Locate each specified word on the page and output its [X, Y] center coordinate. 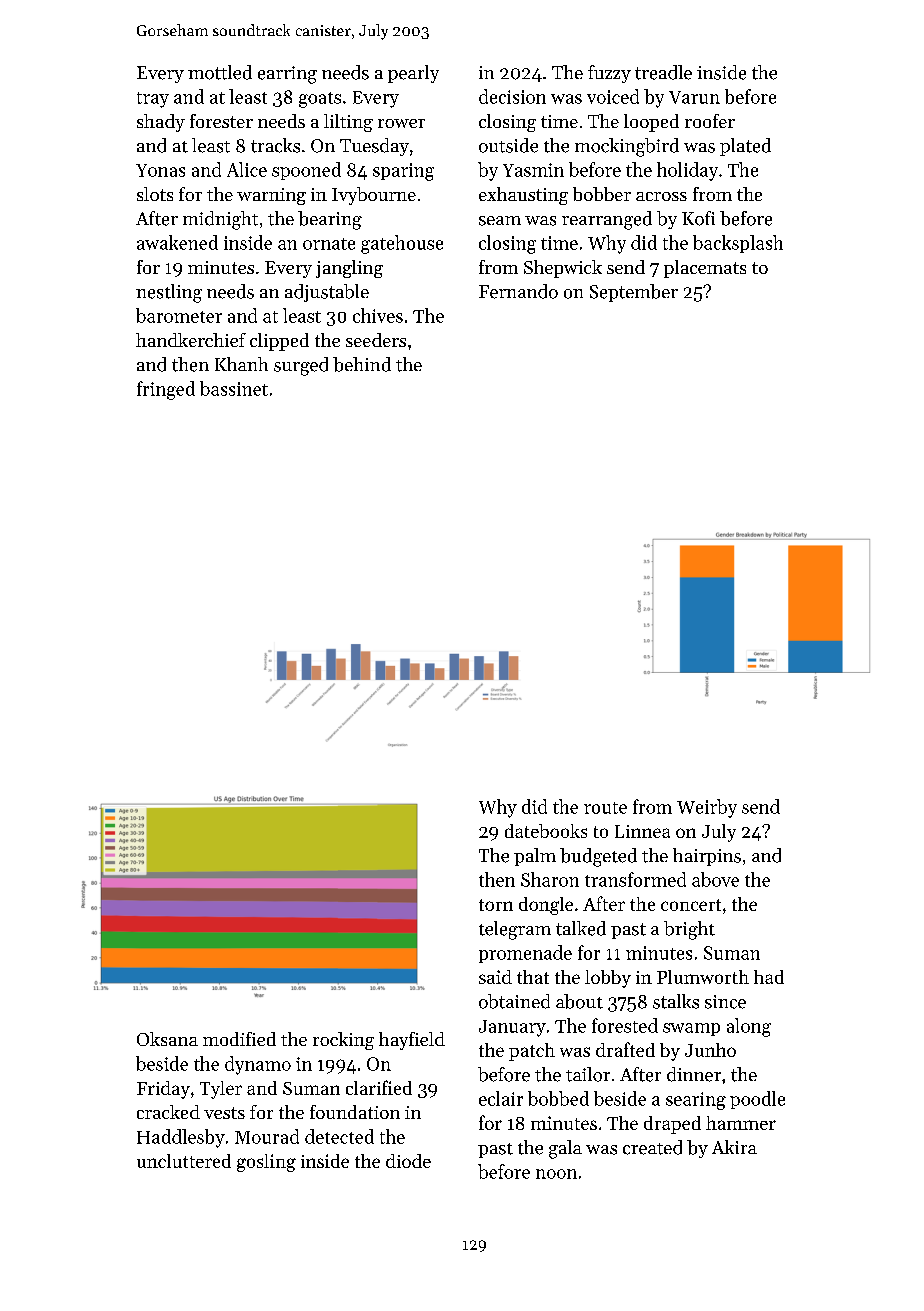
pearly [413, 74]
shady [161, 123]
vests [224, 1113]
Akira [734, 1147]
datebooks [546, 831]
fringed [166, 390]
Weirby [707, 808]
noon [556, 1174]
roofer [710, 121]
